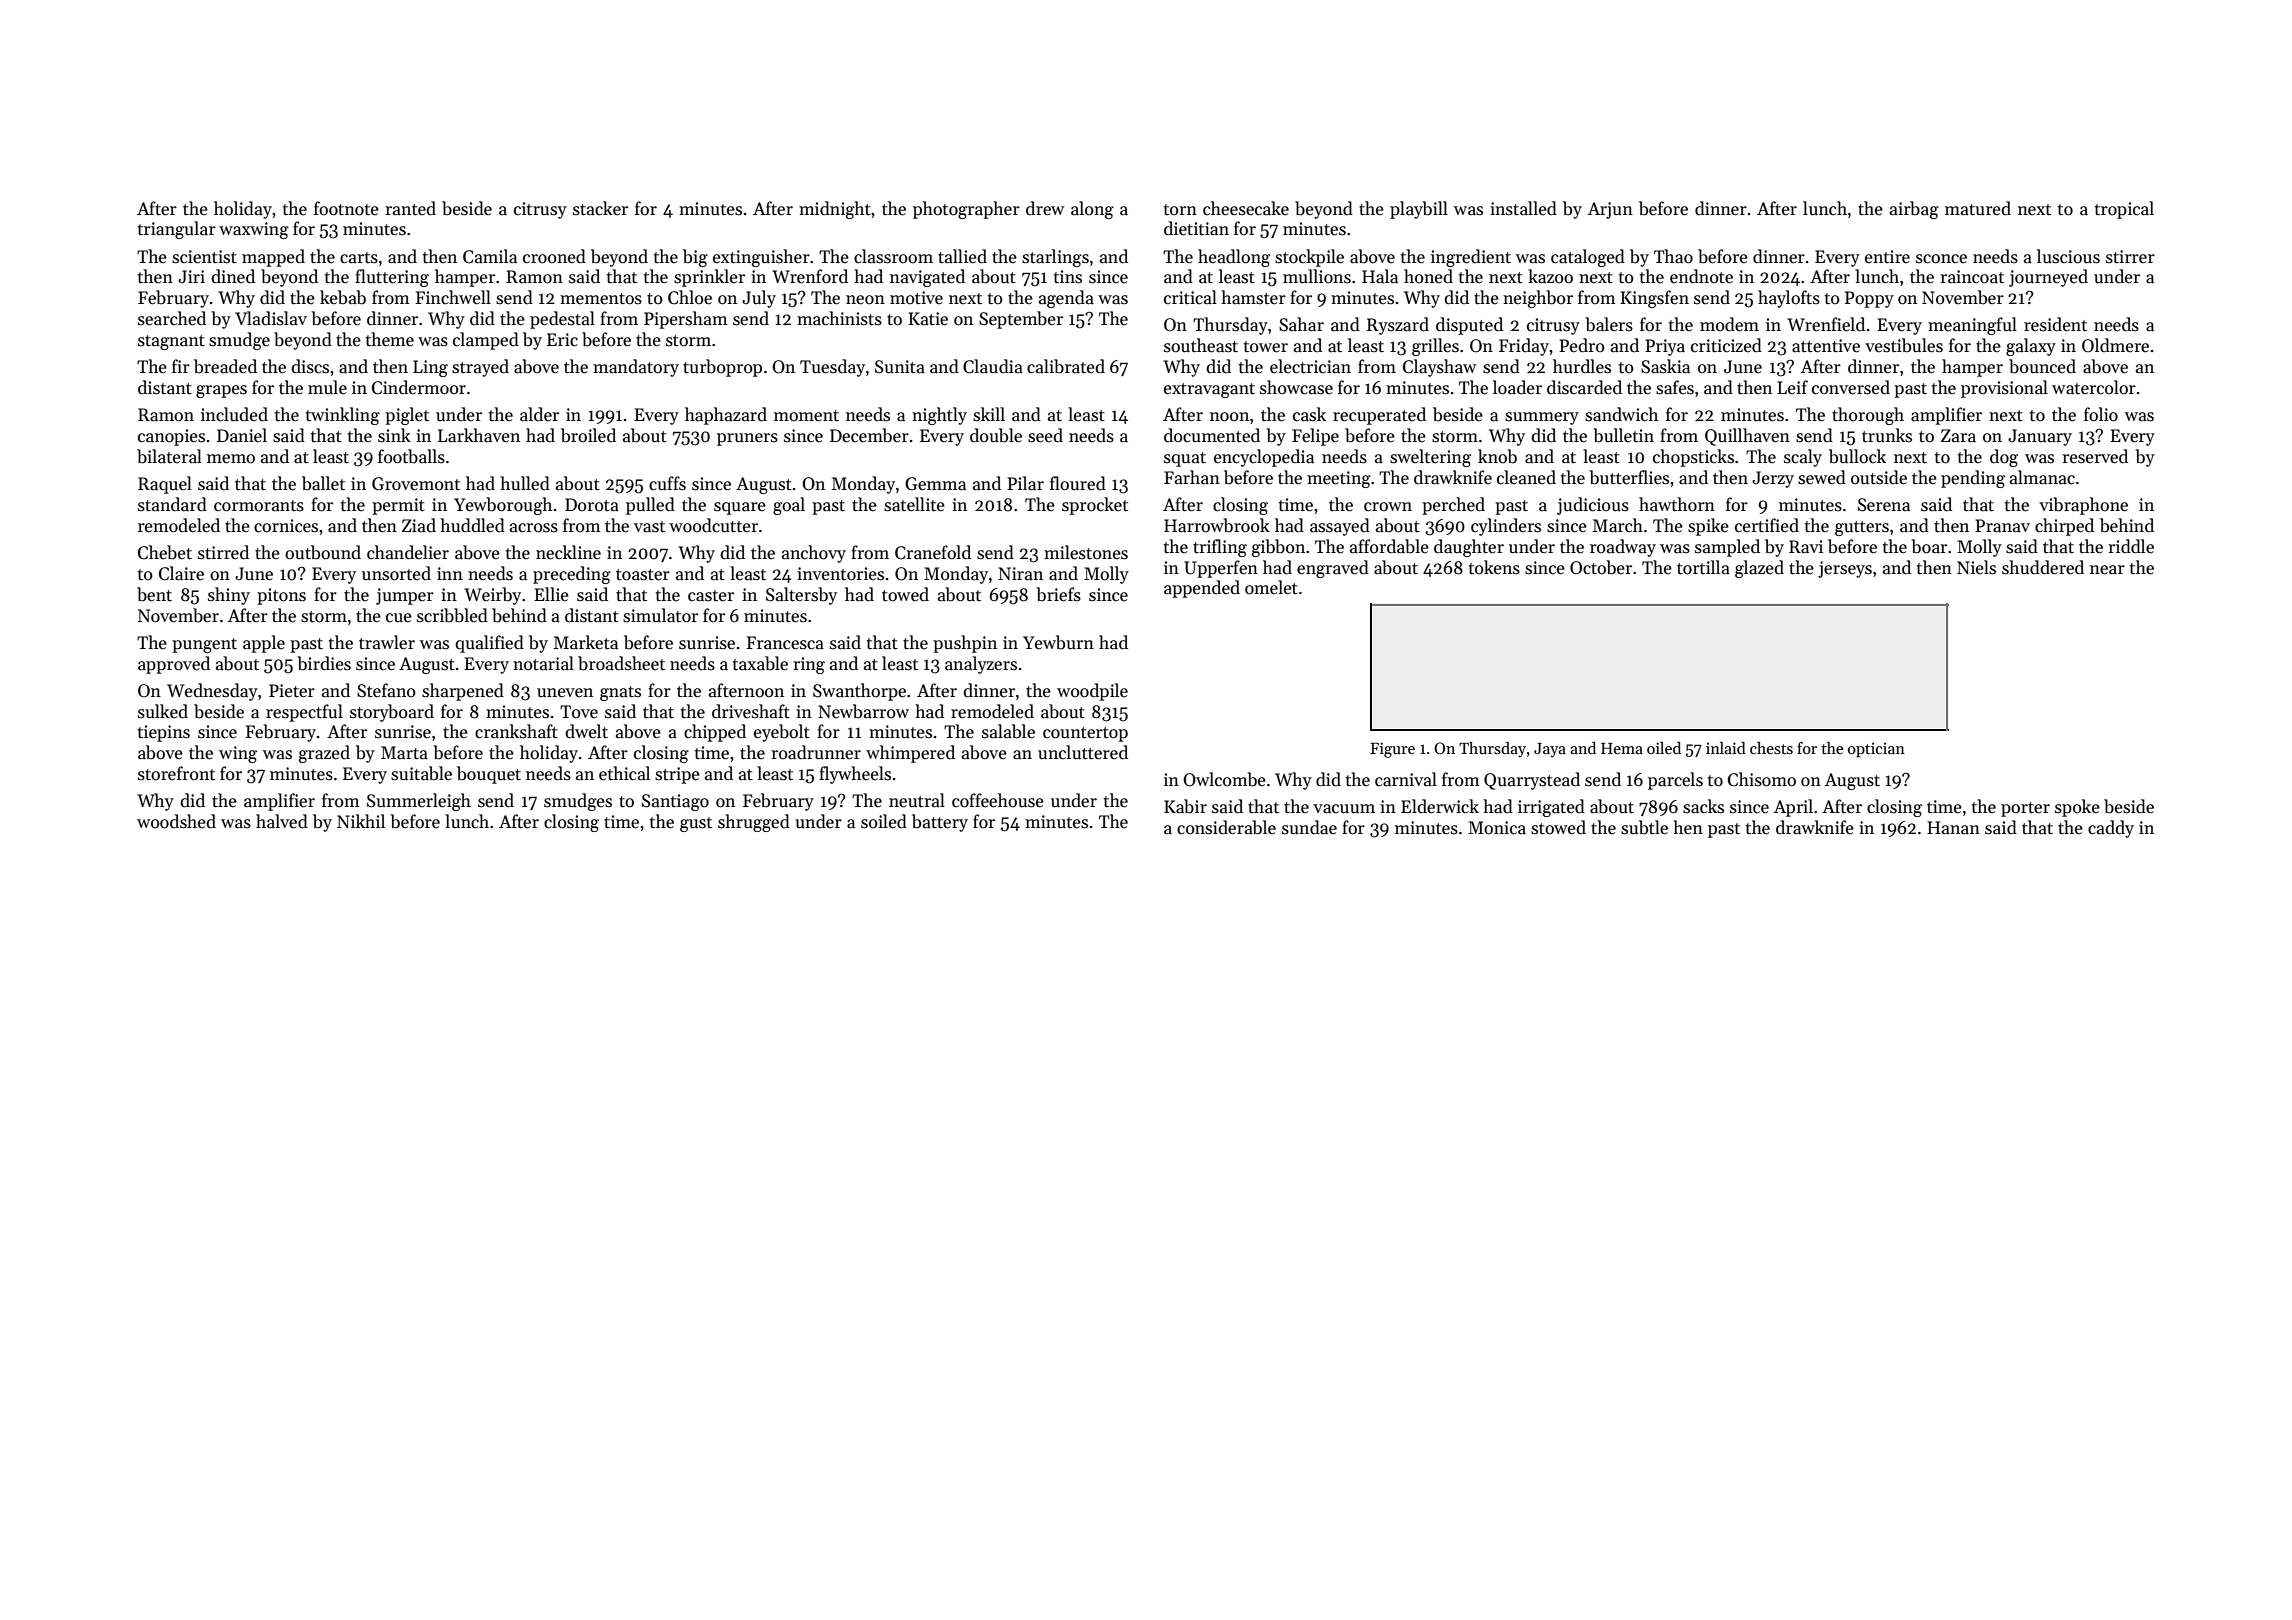  What do you see at coordinates (176, 821) in the document?
I see `woodshed` at bounding box center [176, 821].
